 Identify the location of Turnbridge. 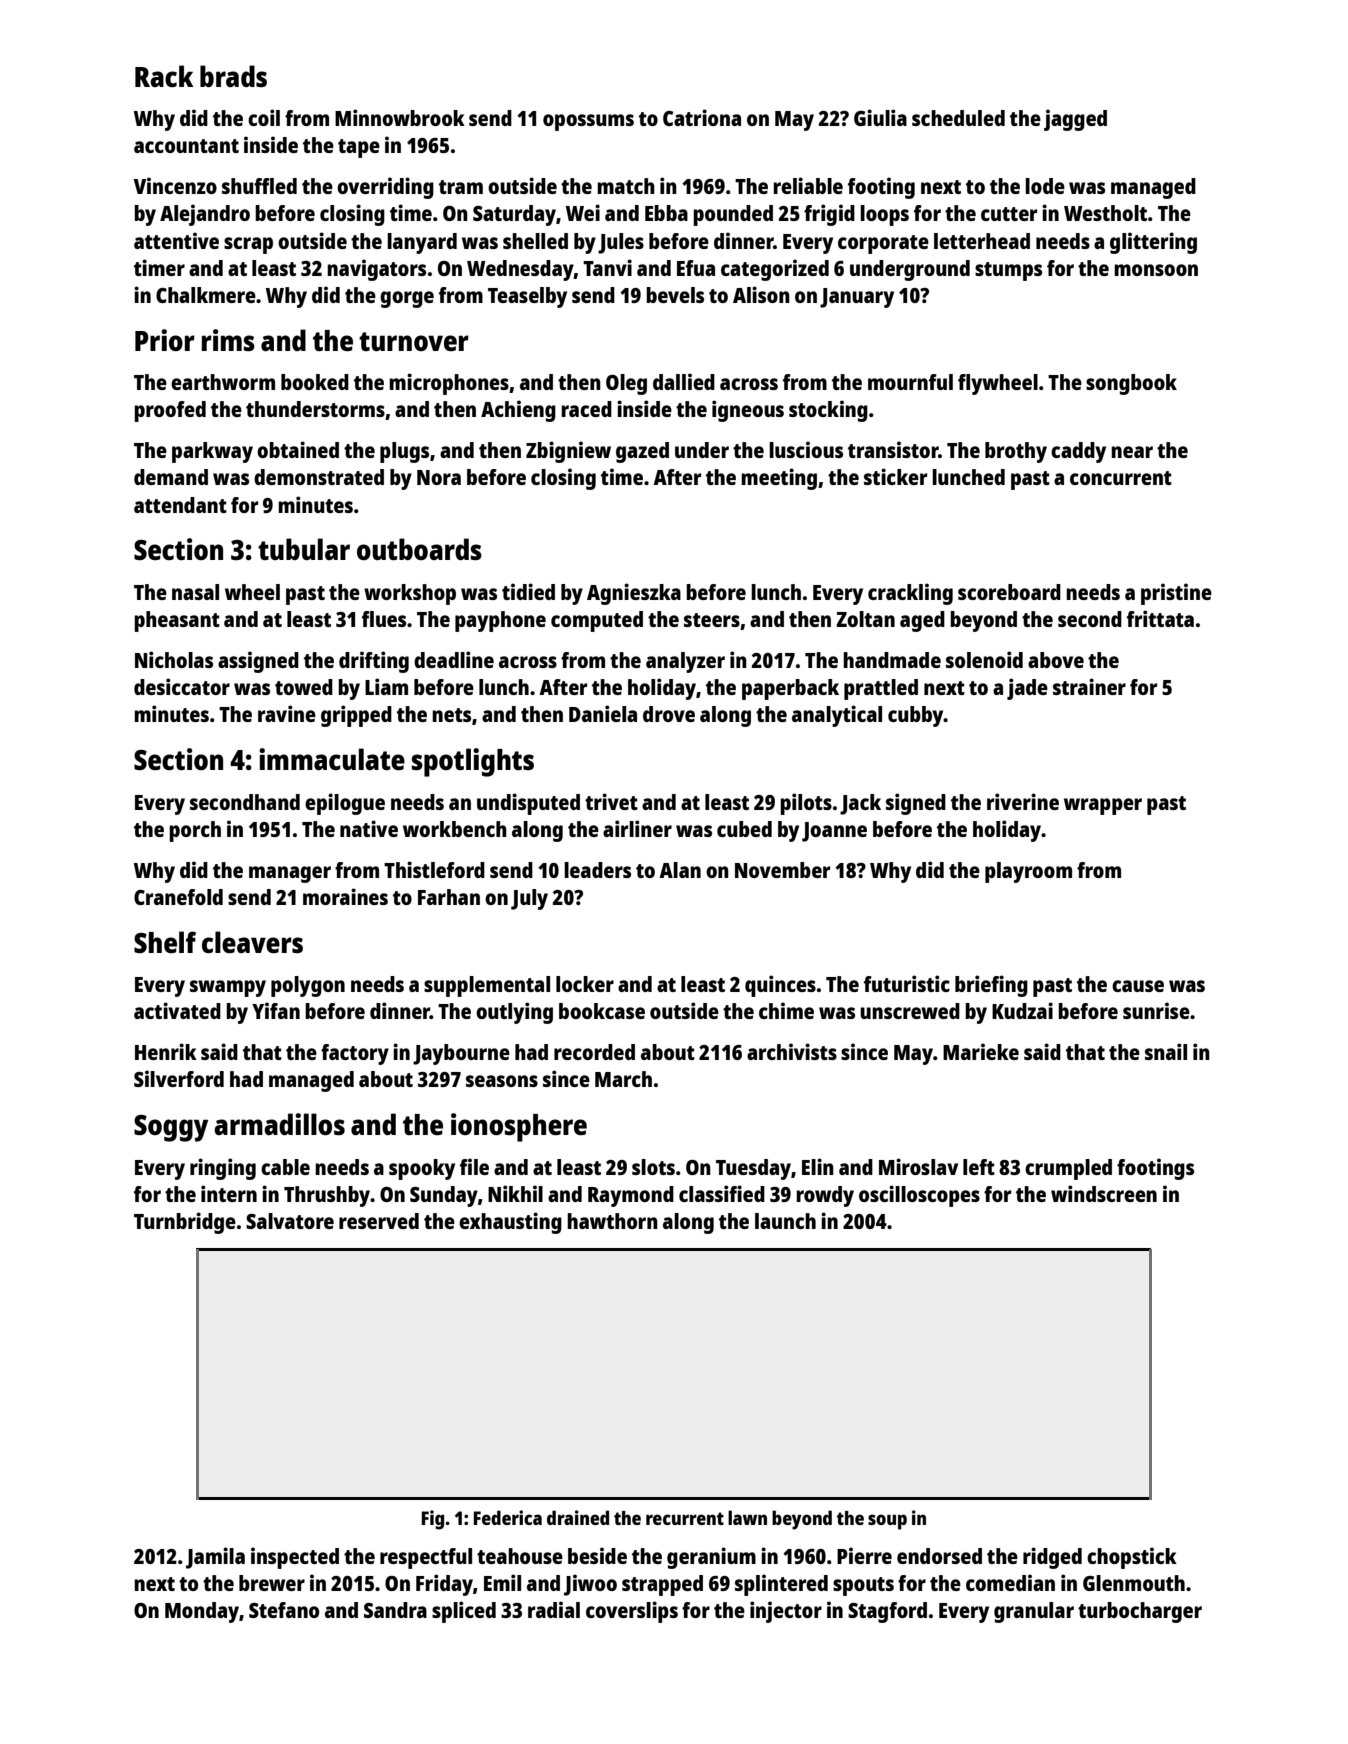
(185, 1223).
